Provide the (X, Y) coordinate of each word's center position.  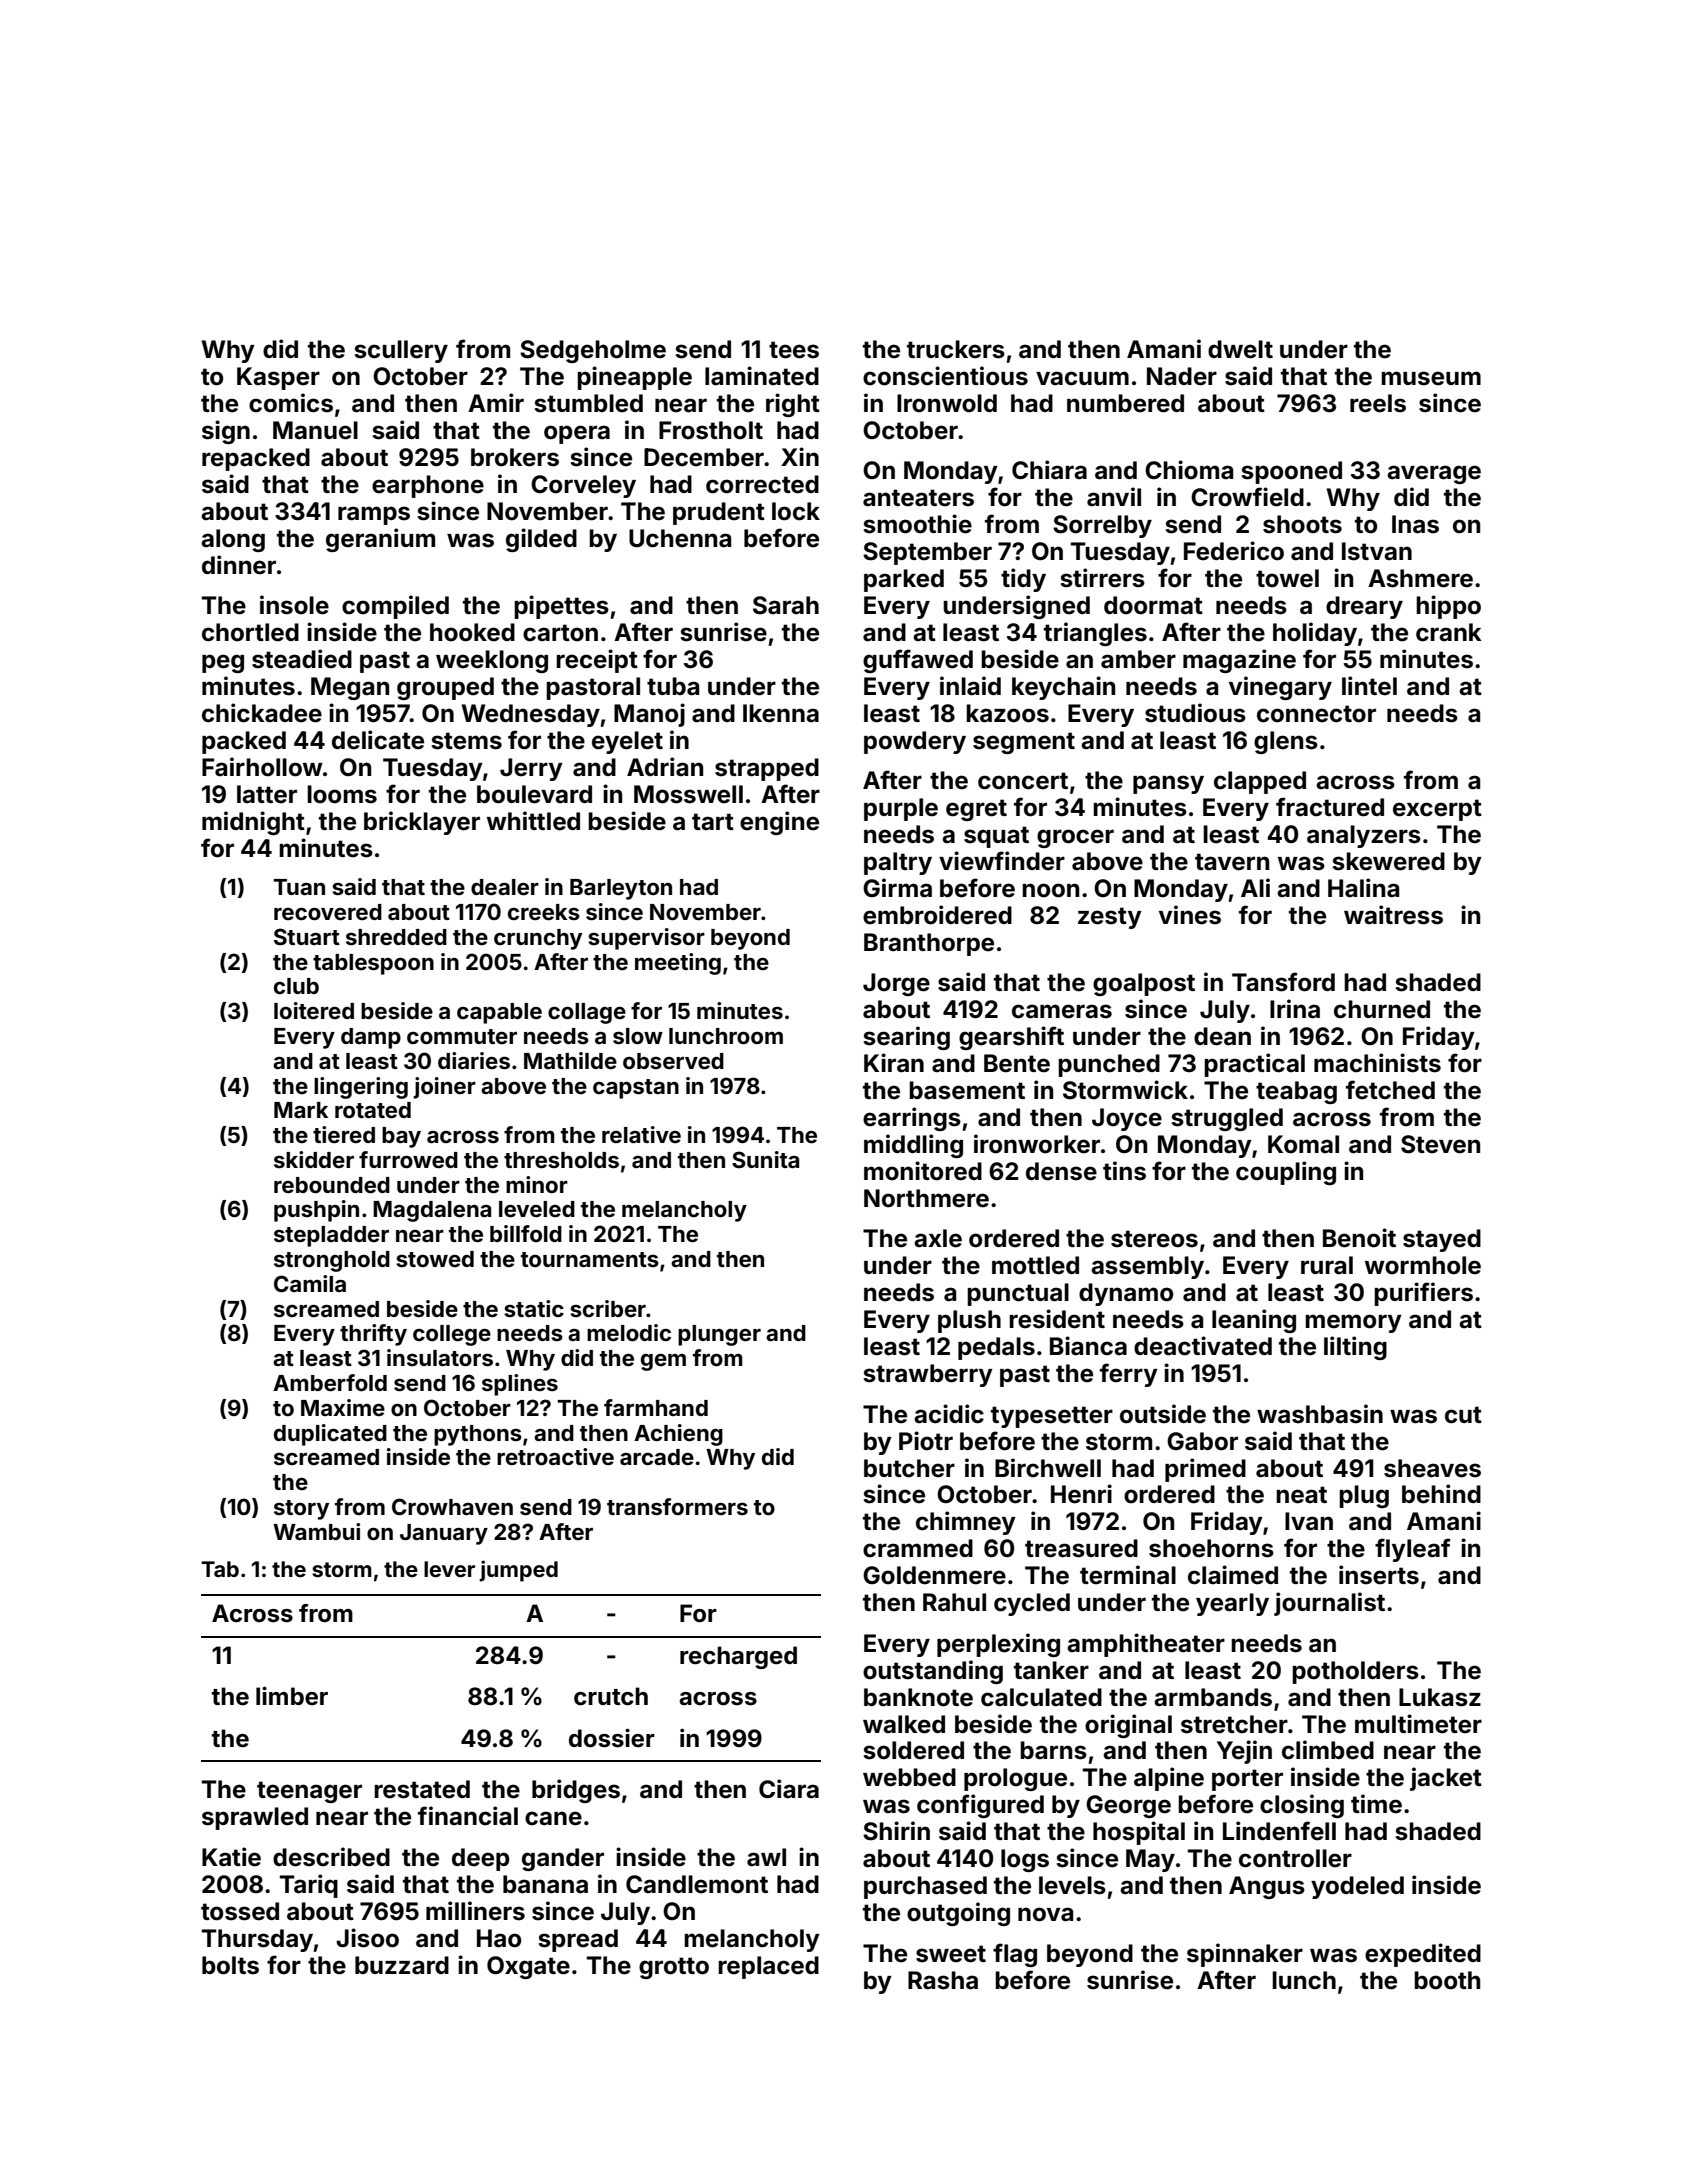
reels (1378, 403)
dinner (239, 565)
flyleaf (1413, 1550)
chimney (966, 1523)
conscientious (945, 376)
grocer (1075, 838)
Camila (310, 1283)
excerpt (1437, 810)
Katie (231, 1857)
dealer (505, 887)
